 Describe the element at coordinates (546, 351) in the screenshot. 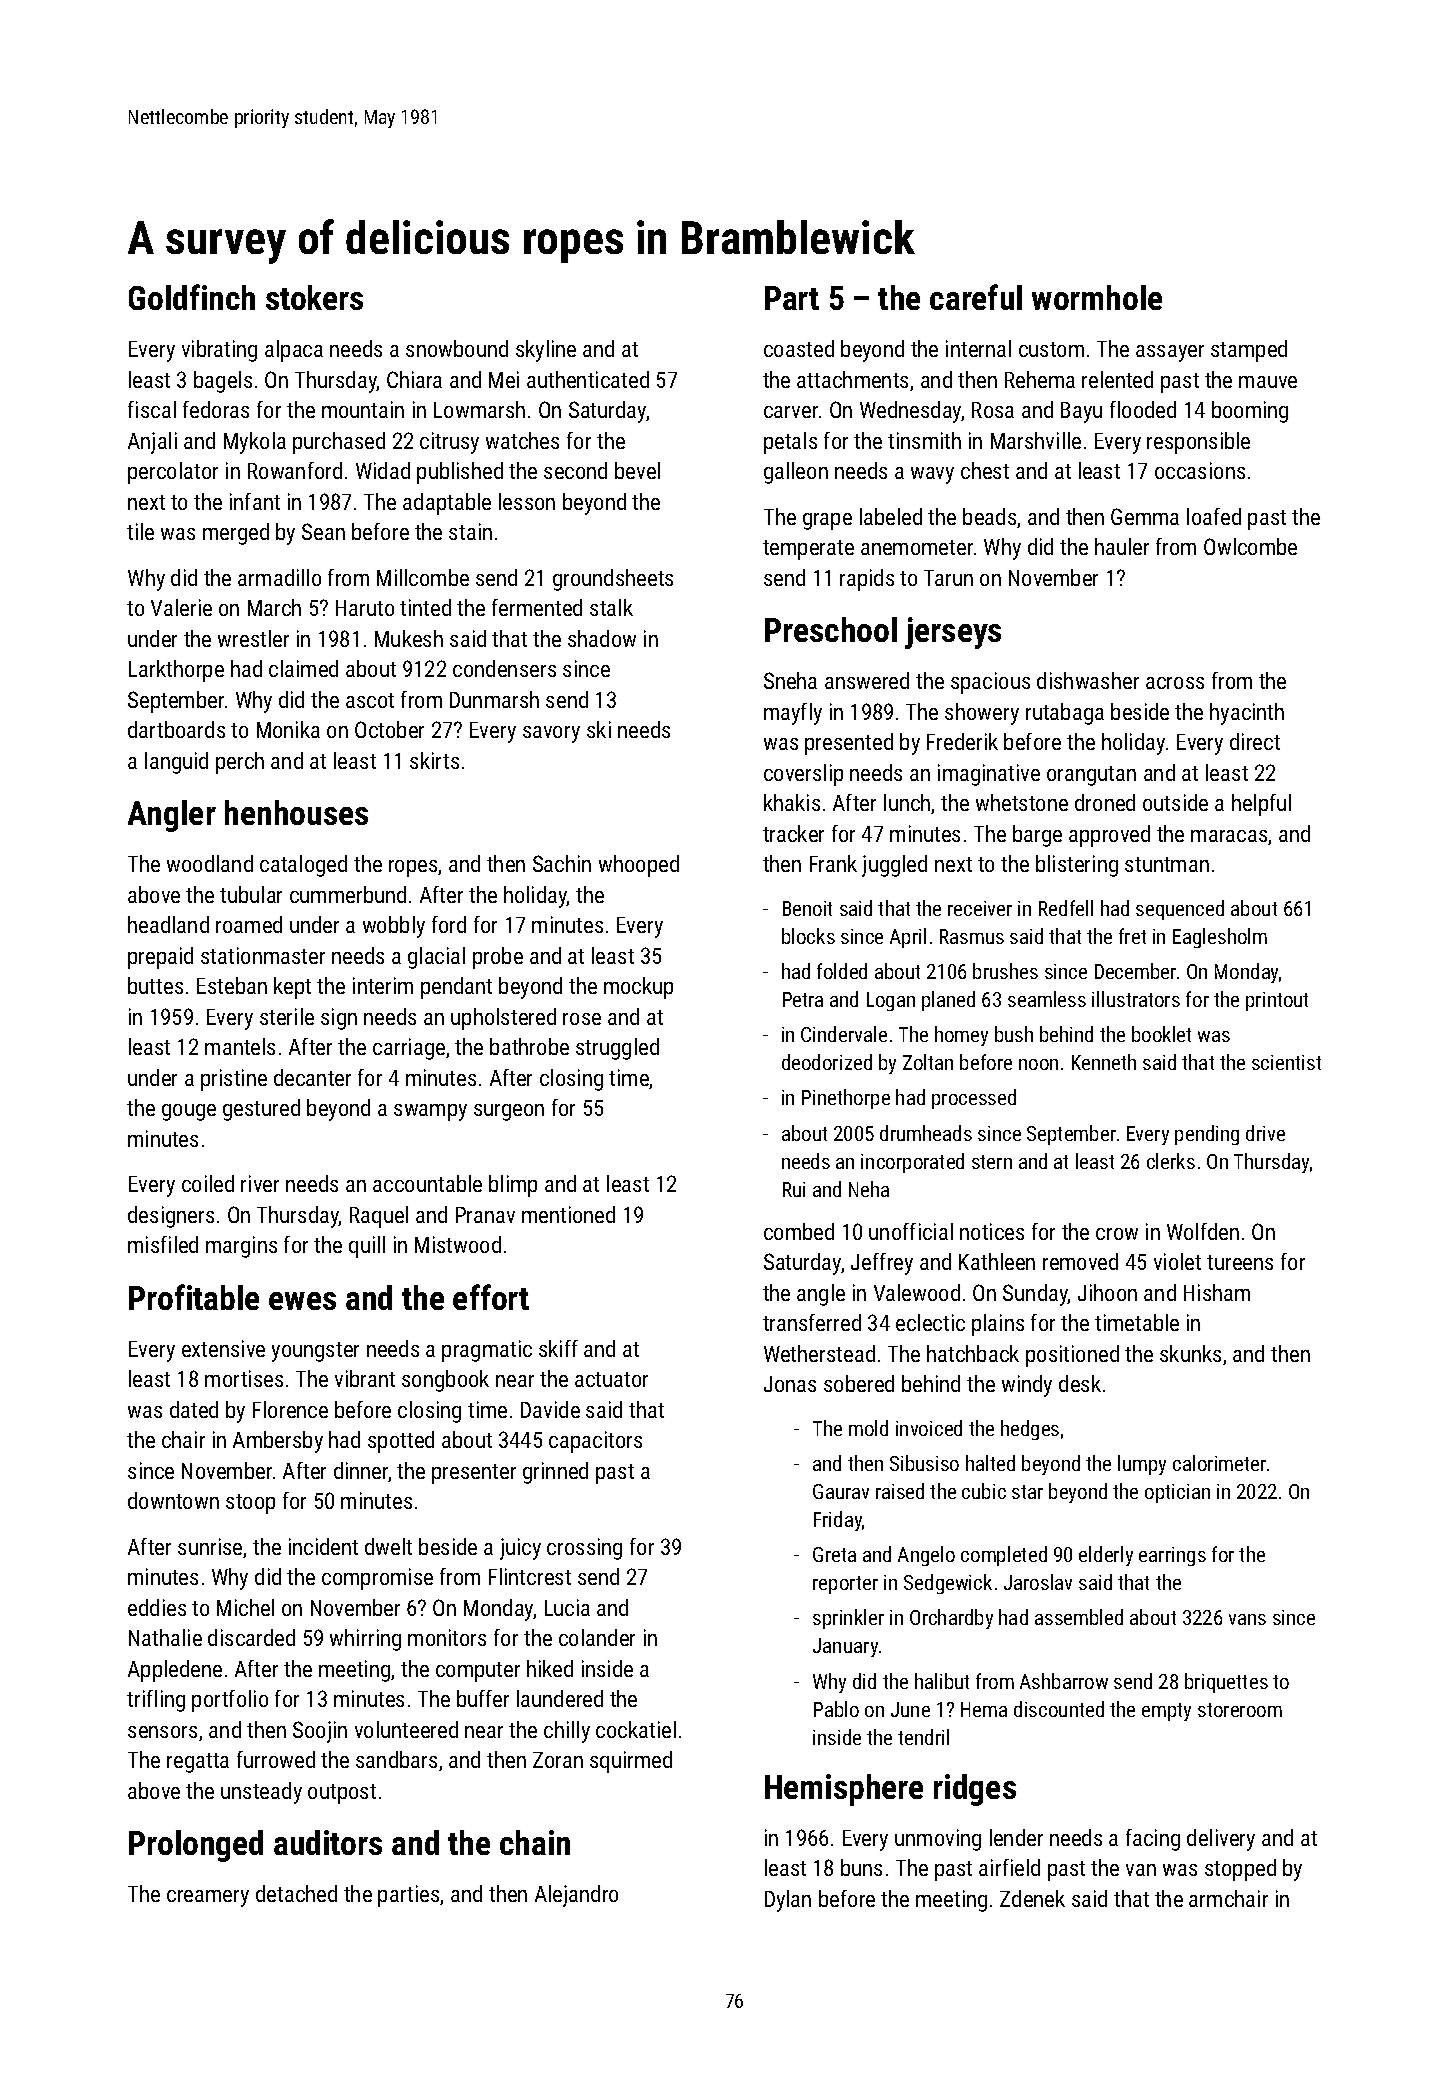

I see `skyline` at that location.
